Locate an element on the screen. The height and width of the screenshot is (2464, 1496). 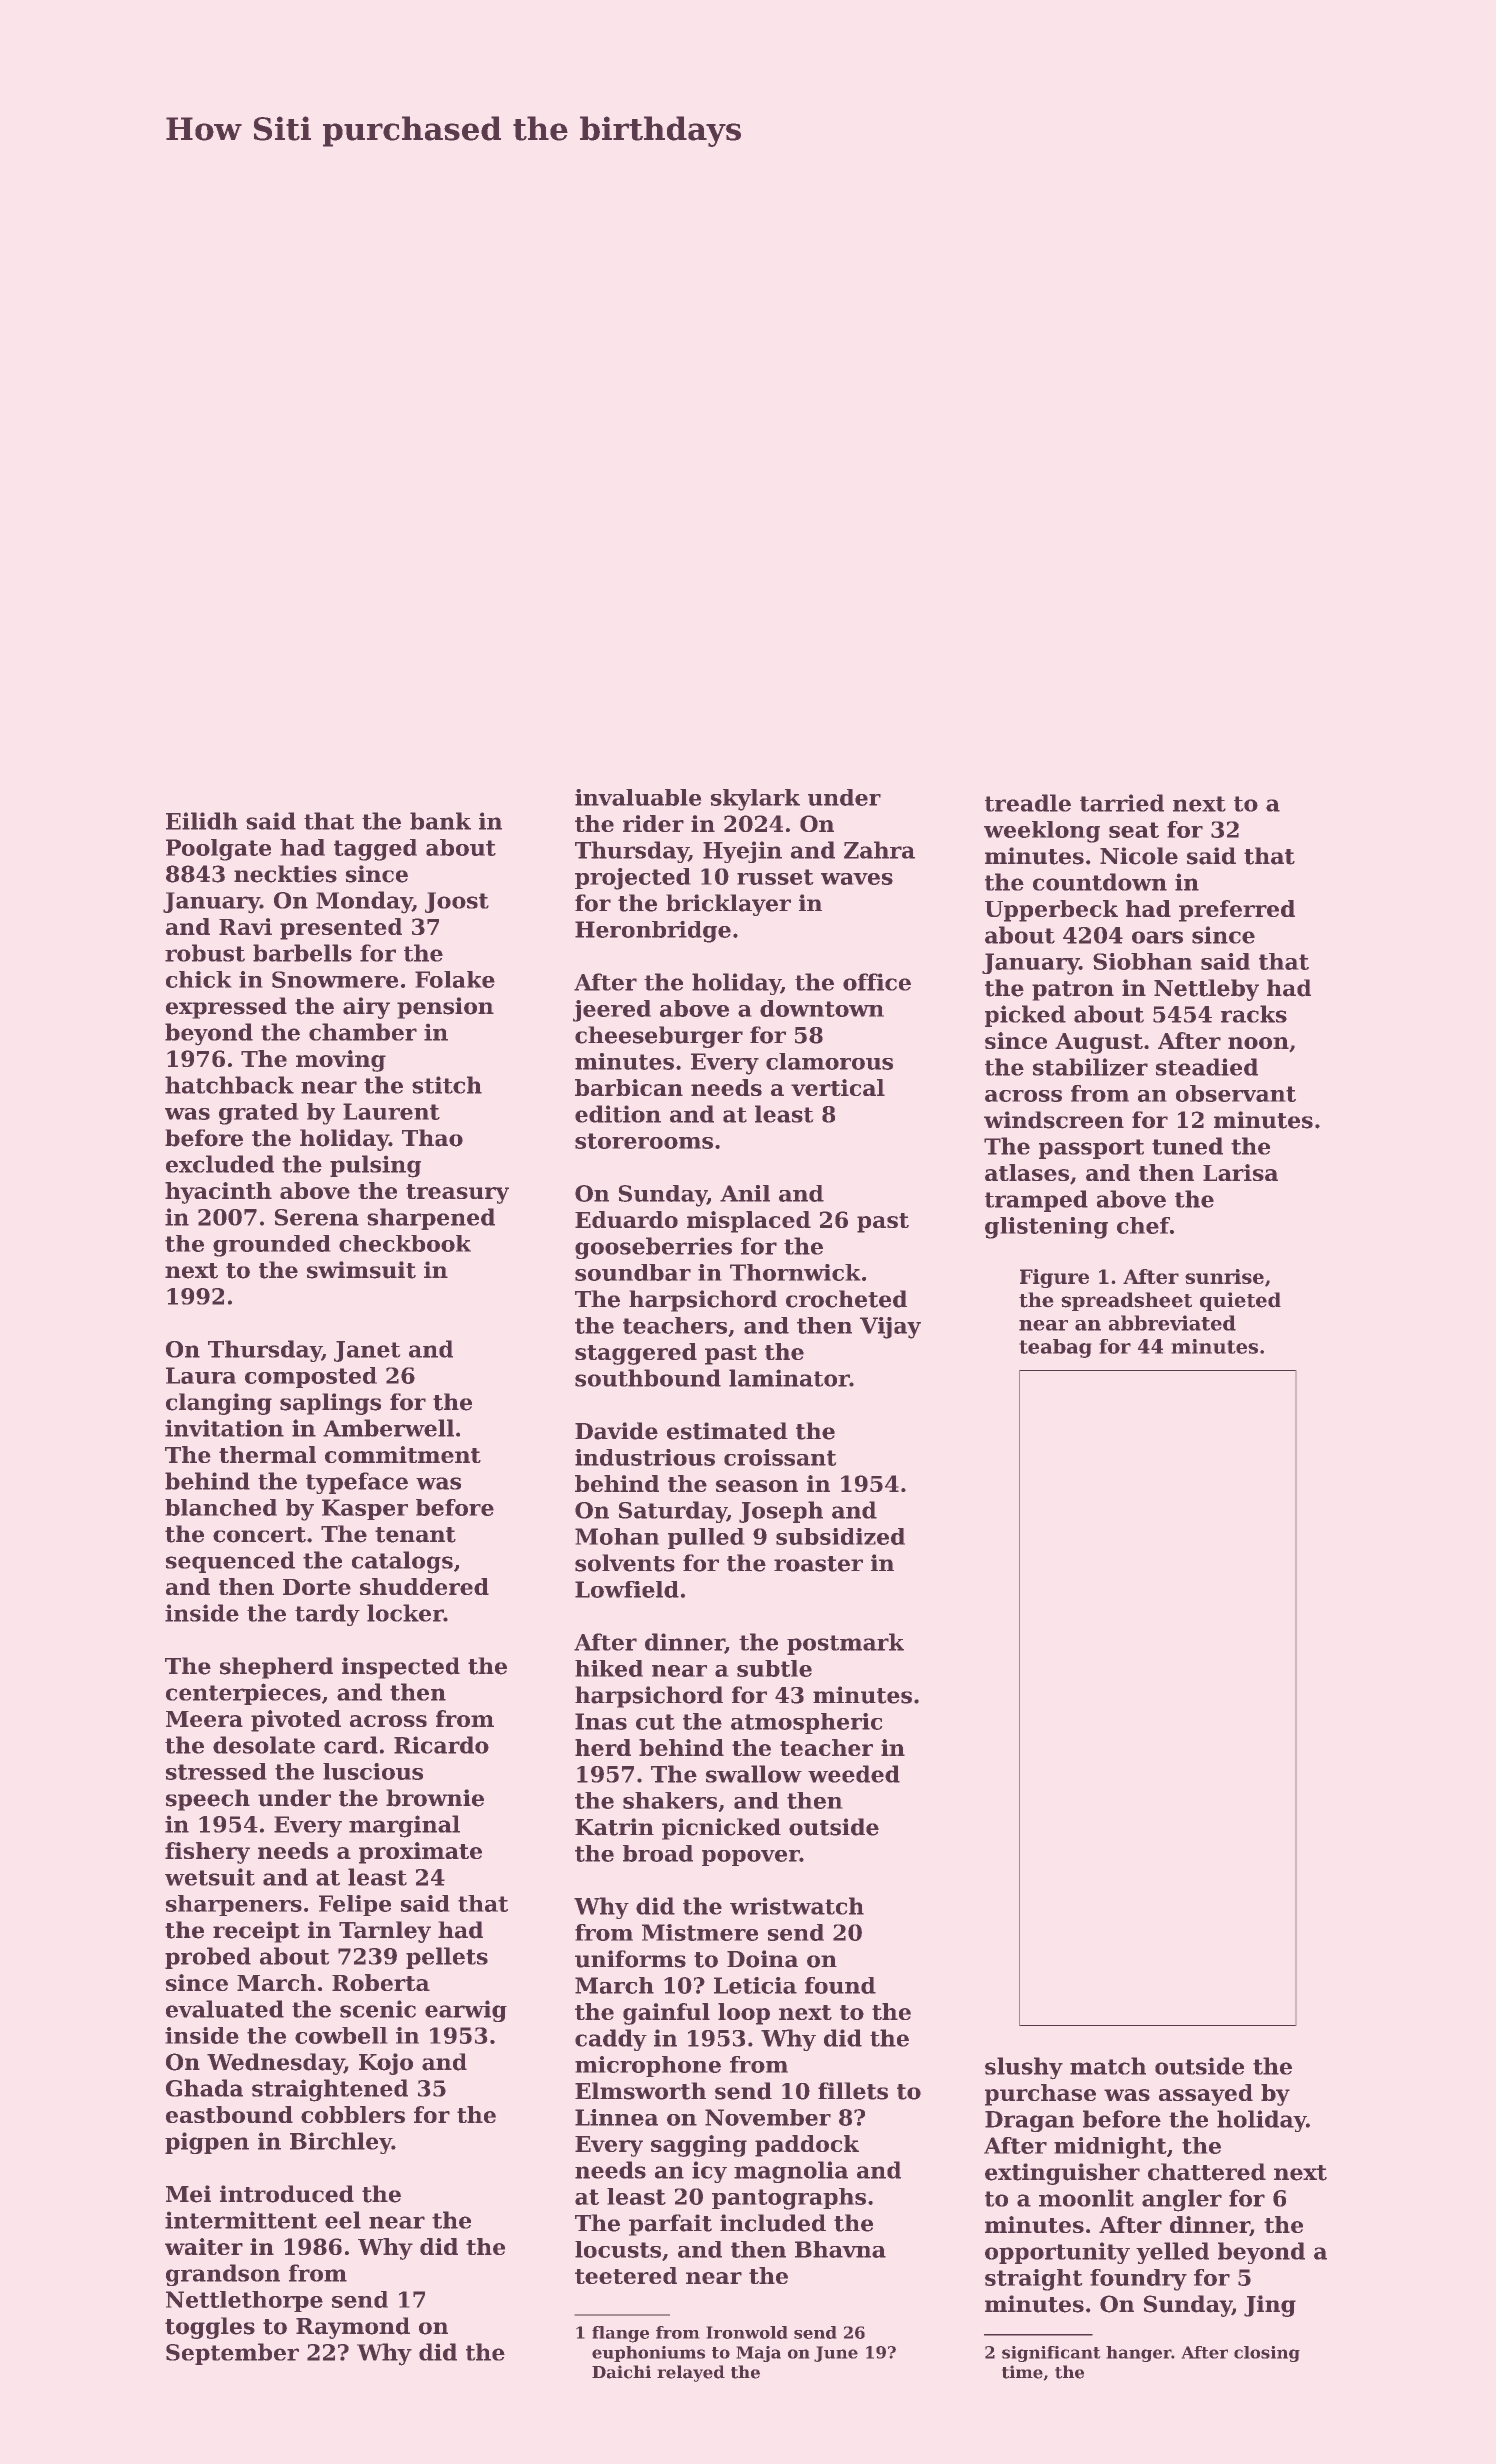
June is located at coordinates (836, 2354).
